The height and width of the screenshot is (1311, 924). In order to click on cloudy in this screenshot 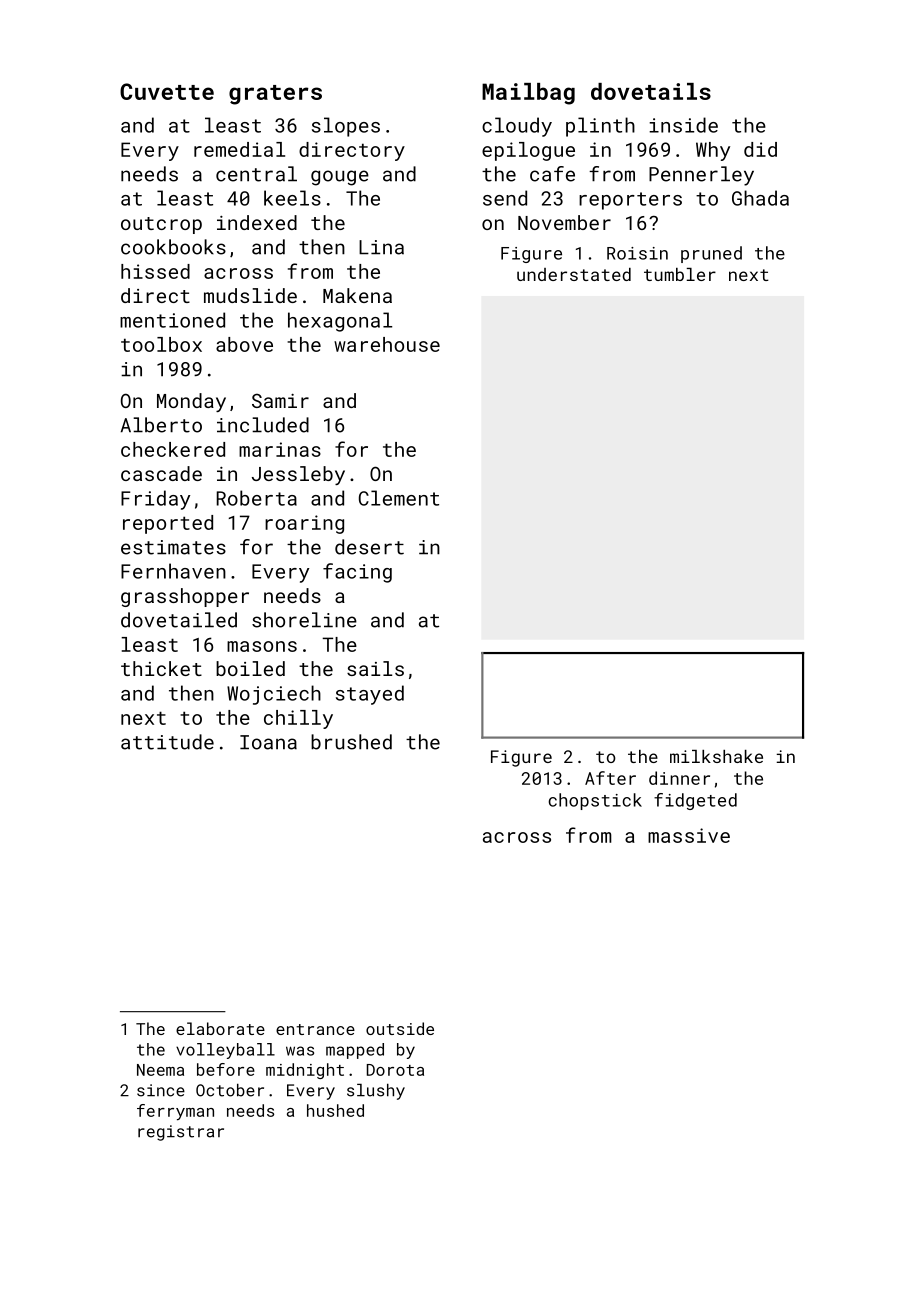, I will do `click(517, 127)`.
